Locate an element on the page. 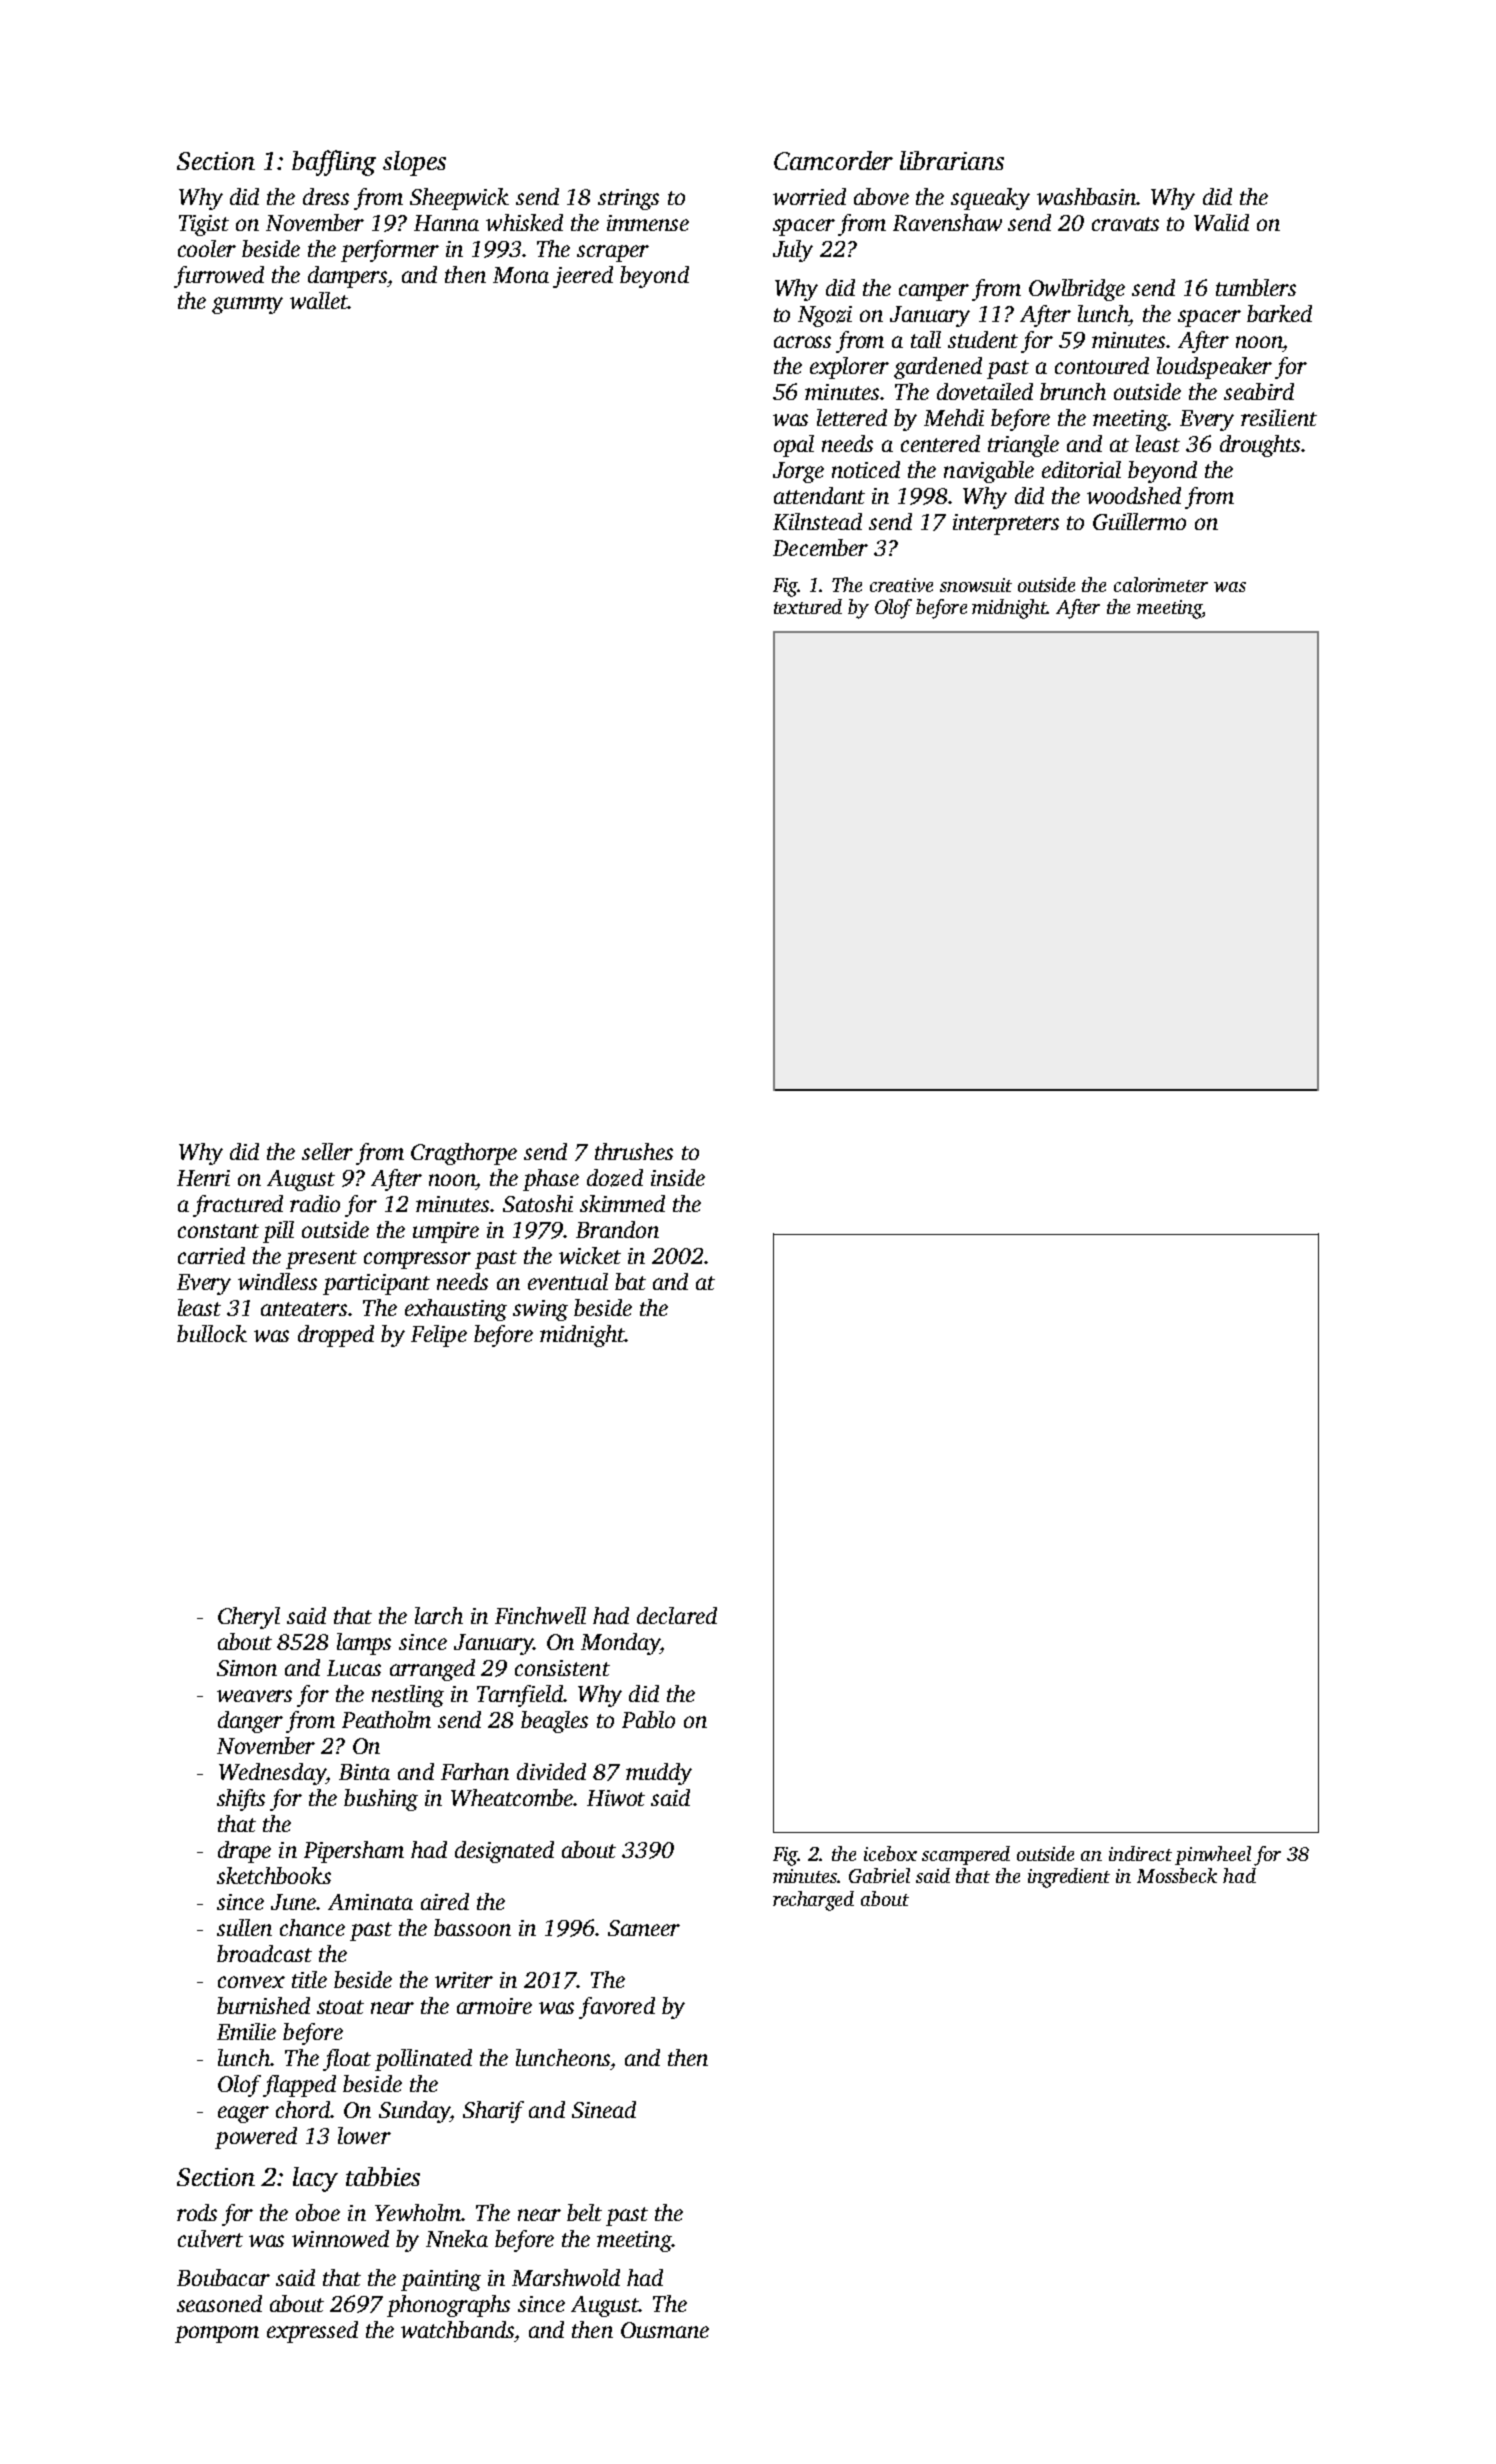 This image has height=2464, width=1496. snowsuit is located at coordinates (976, 585).
